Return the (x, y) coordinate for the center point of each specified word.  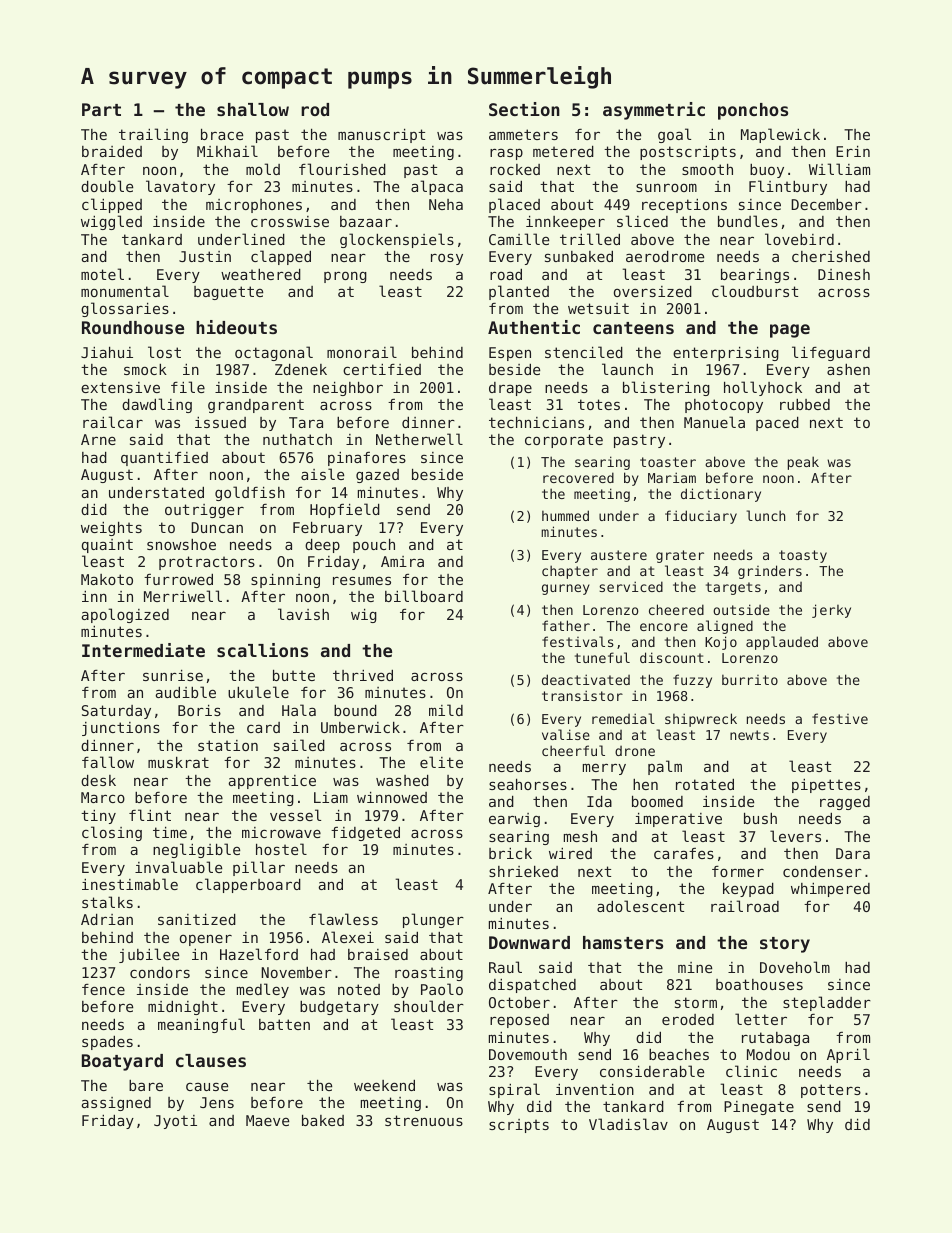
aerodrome (665, 256)
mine (695, 967)
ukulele (258, 692)
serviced (631, 586)
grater (680, 556)
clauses (211, 1060)
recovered (578, 477)
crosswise (290, 221)
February (327, 529)
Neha (446, 204)
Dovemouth (528, 1054)
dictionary (721, 495)
